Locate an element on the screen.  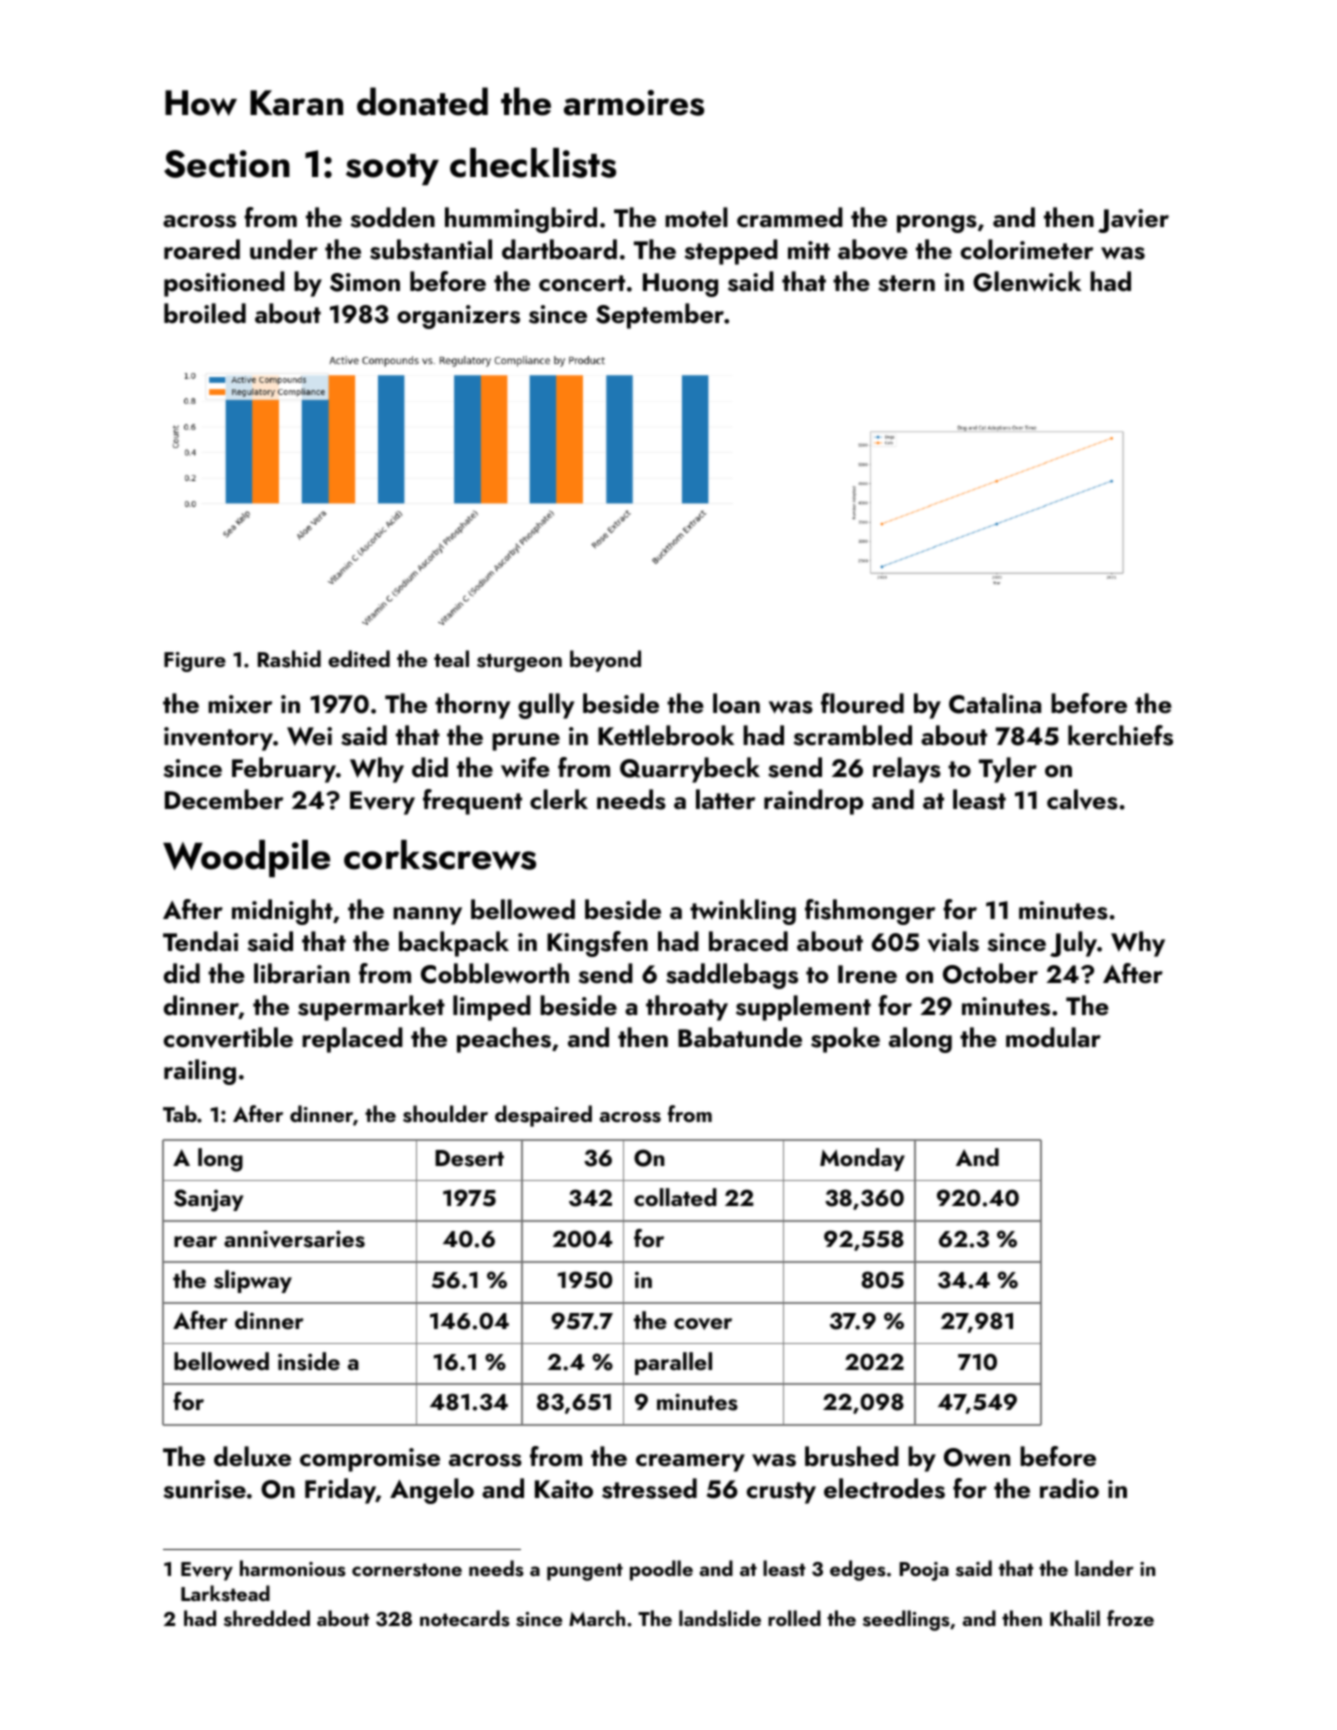
Javier is located at coordinates (1133, 221).
